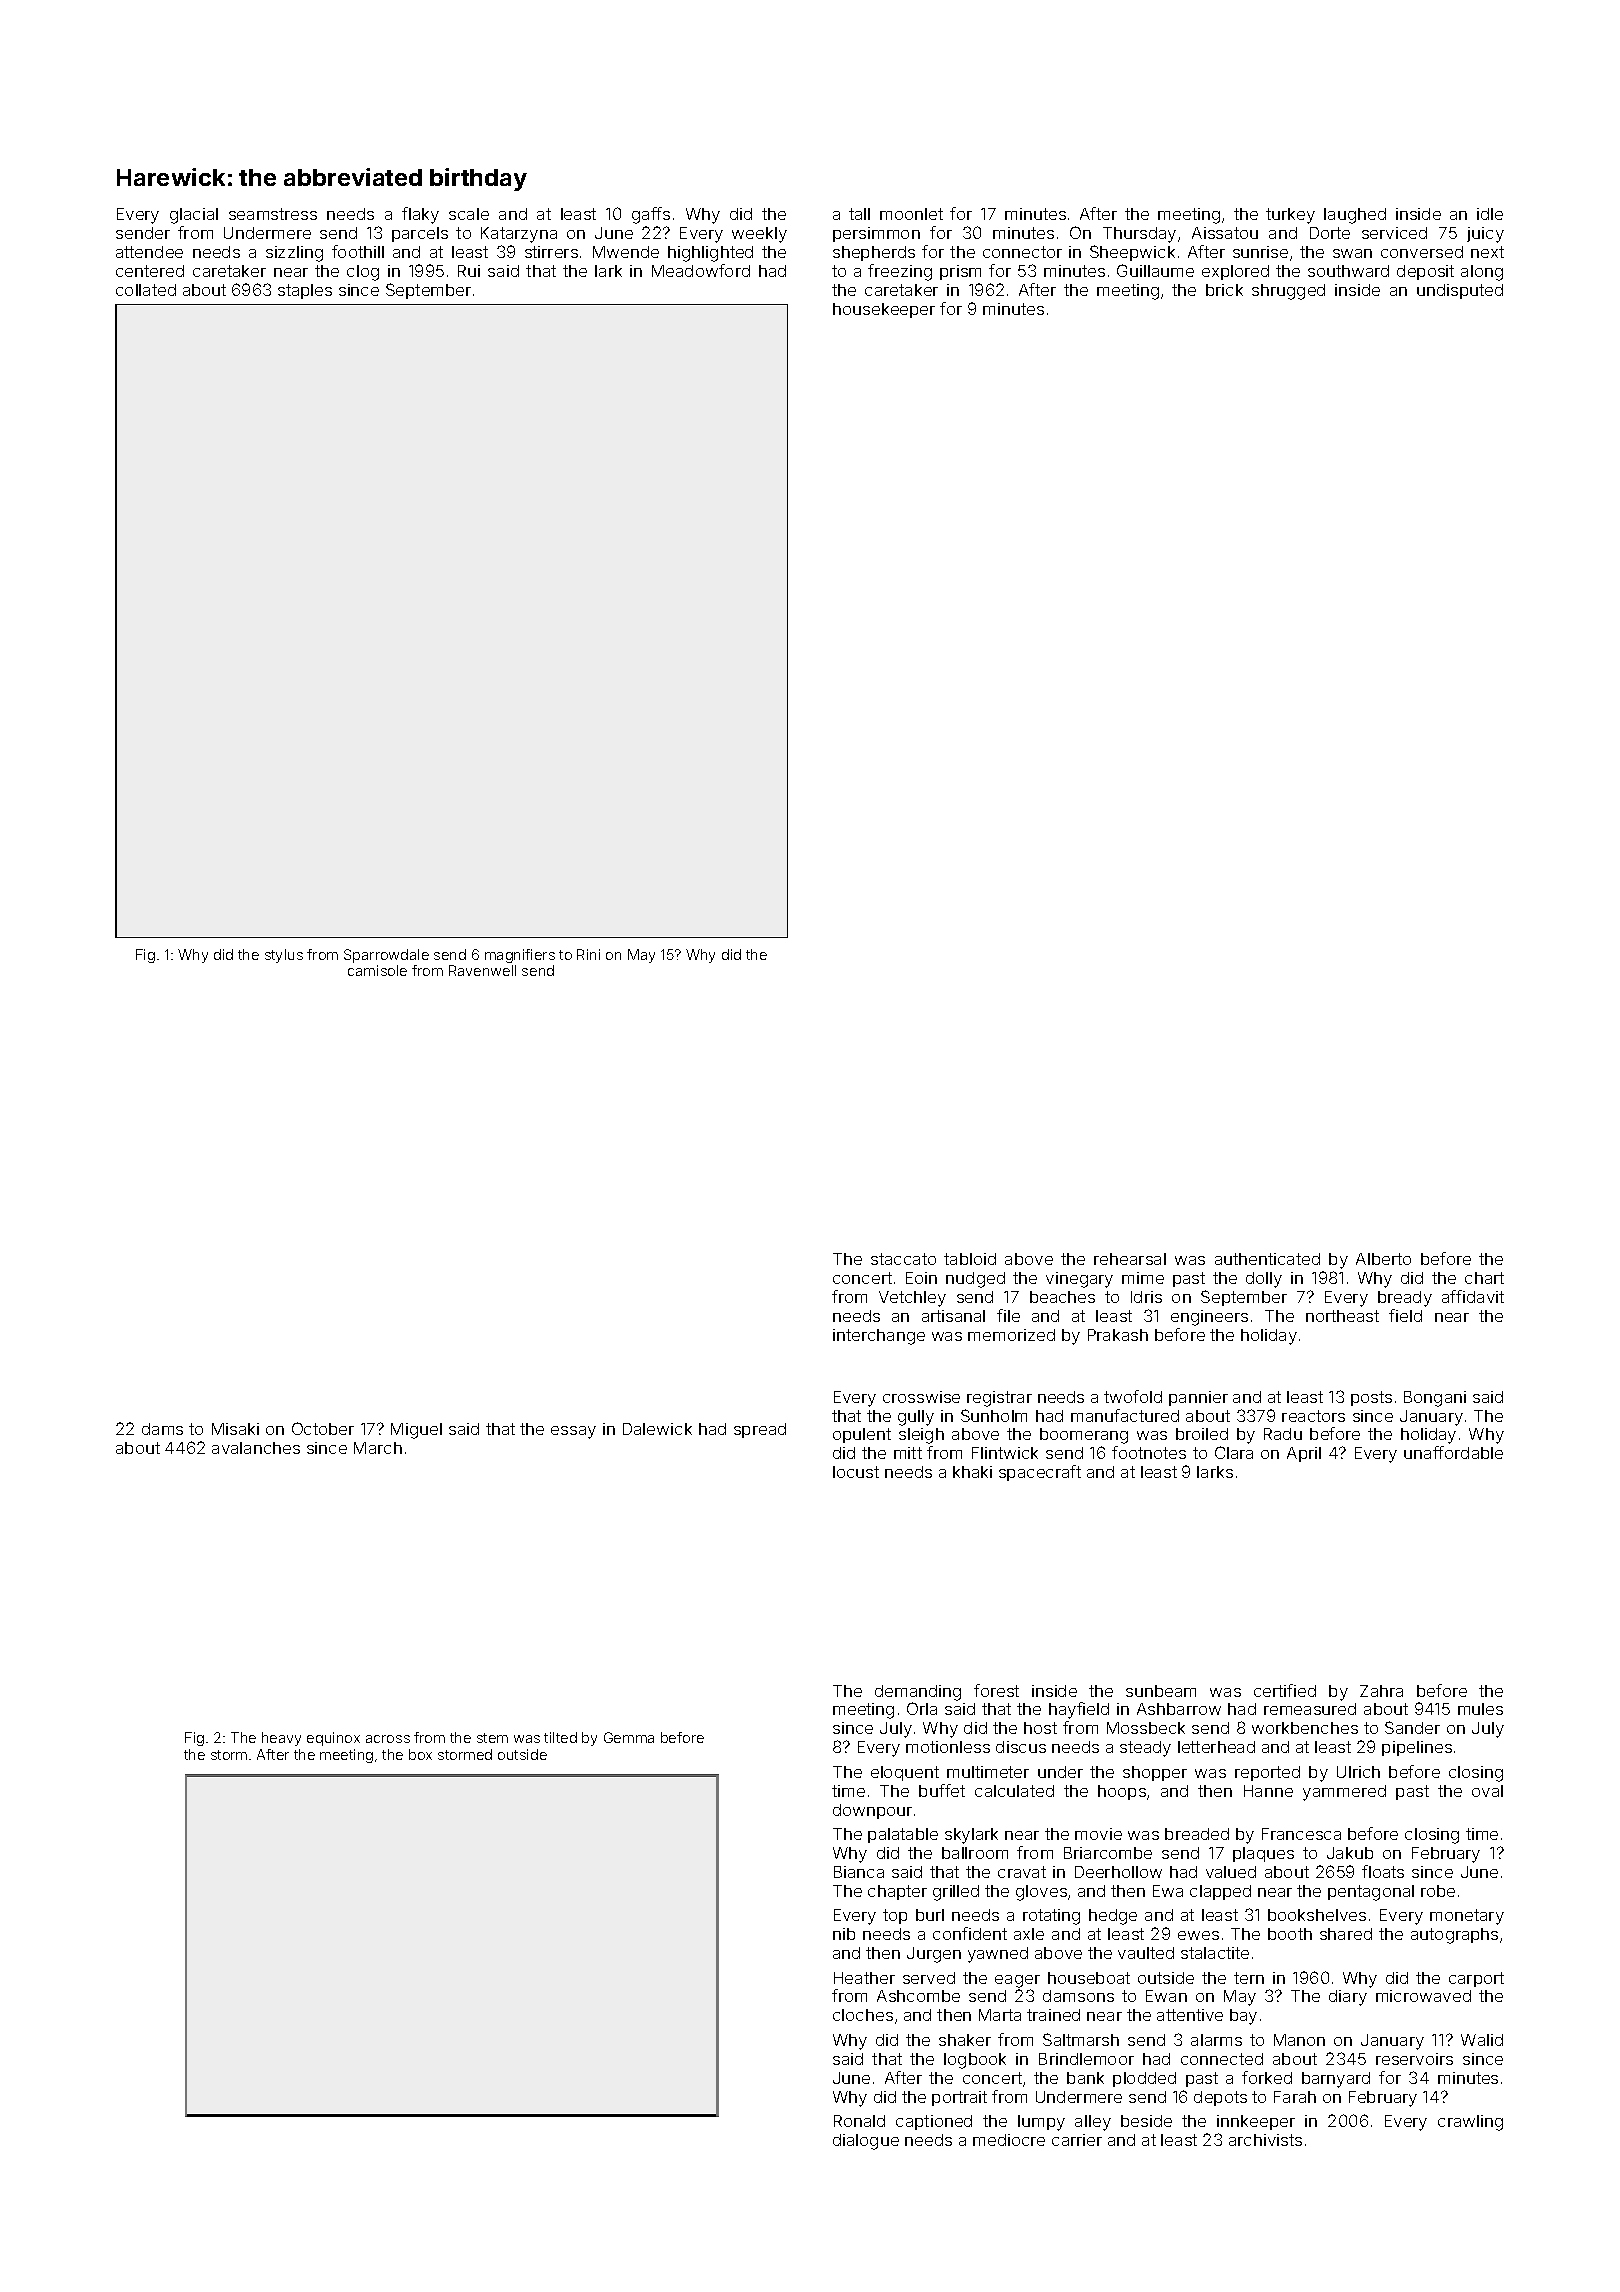  What do you see at coordinates (1139, 235) in the page?
I see `Thursday` at bounding box center [1139, 235].
